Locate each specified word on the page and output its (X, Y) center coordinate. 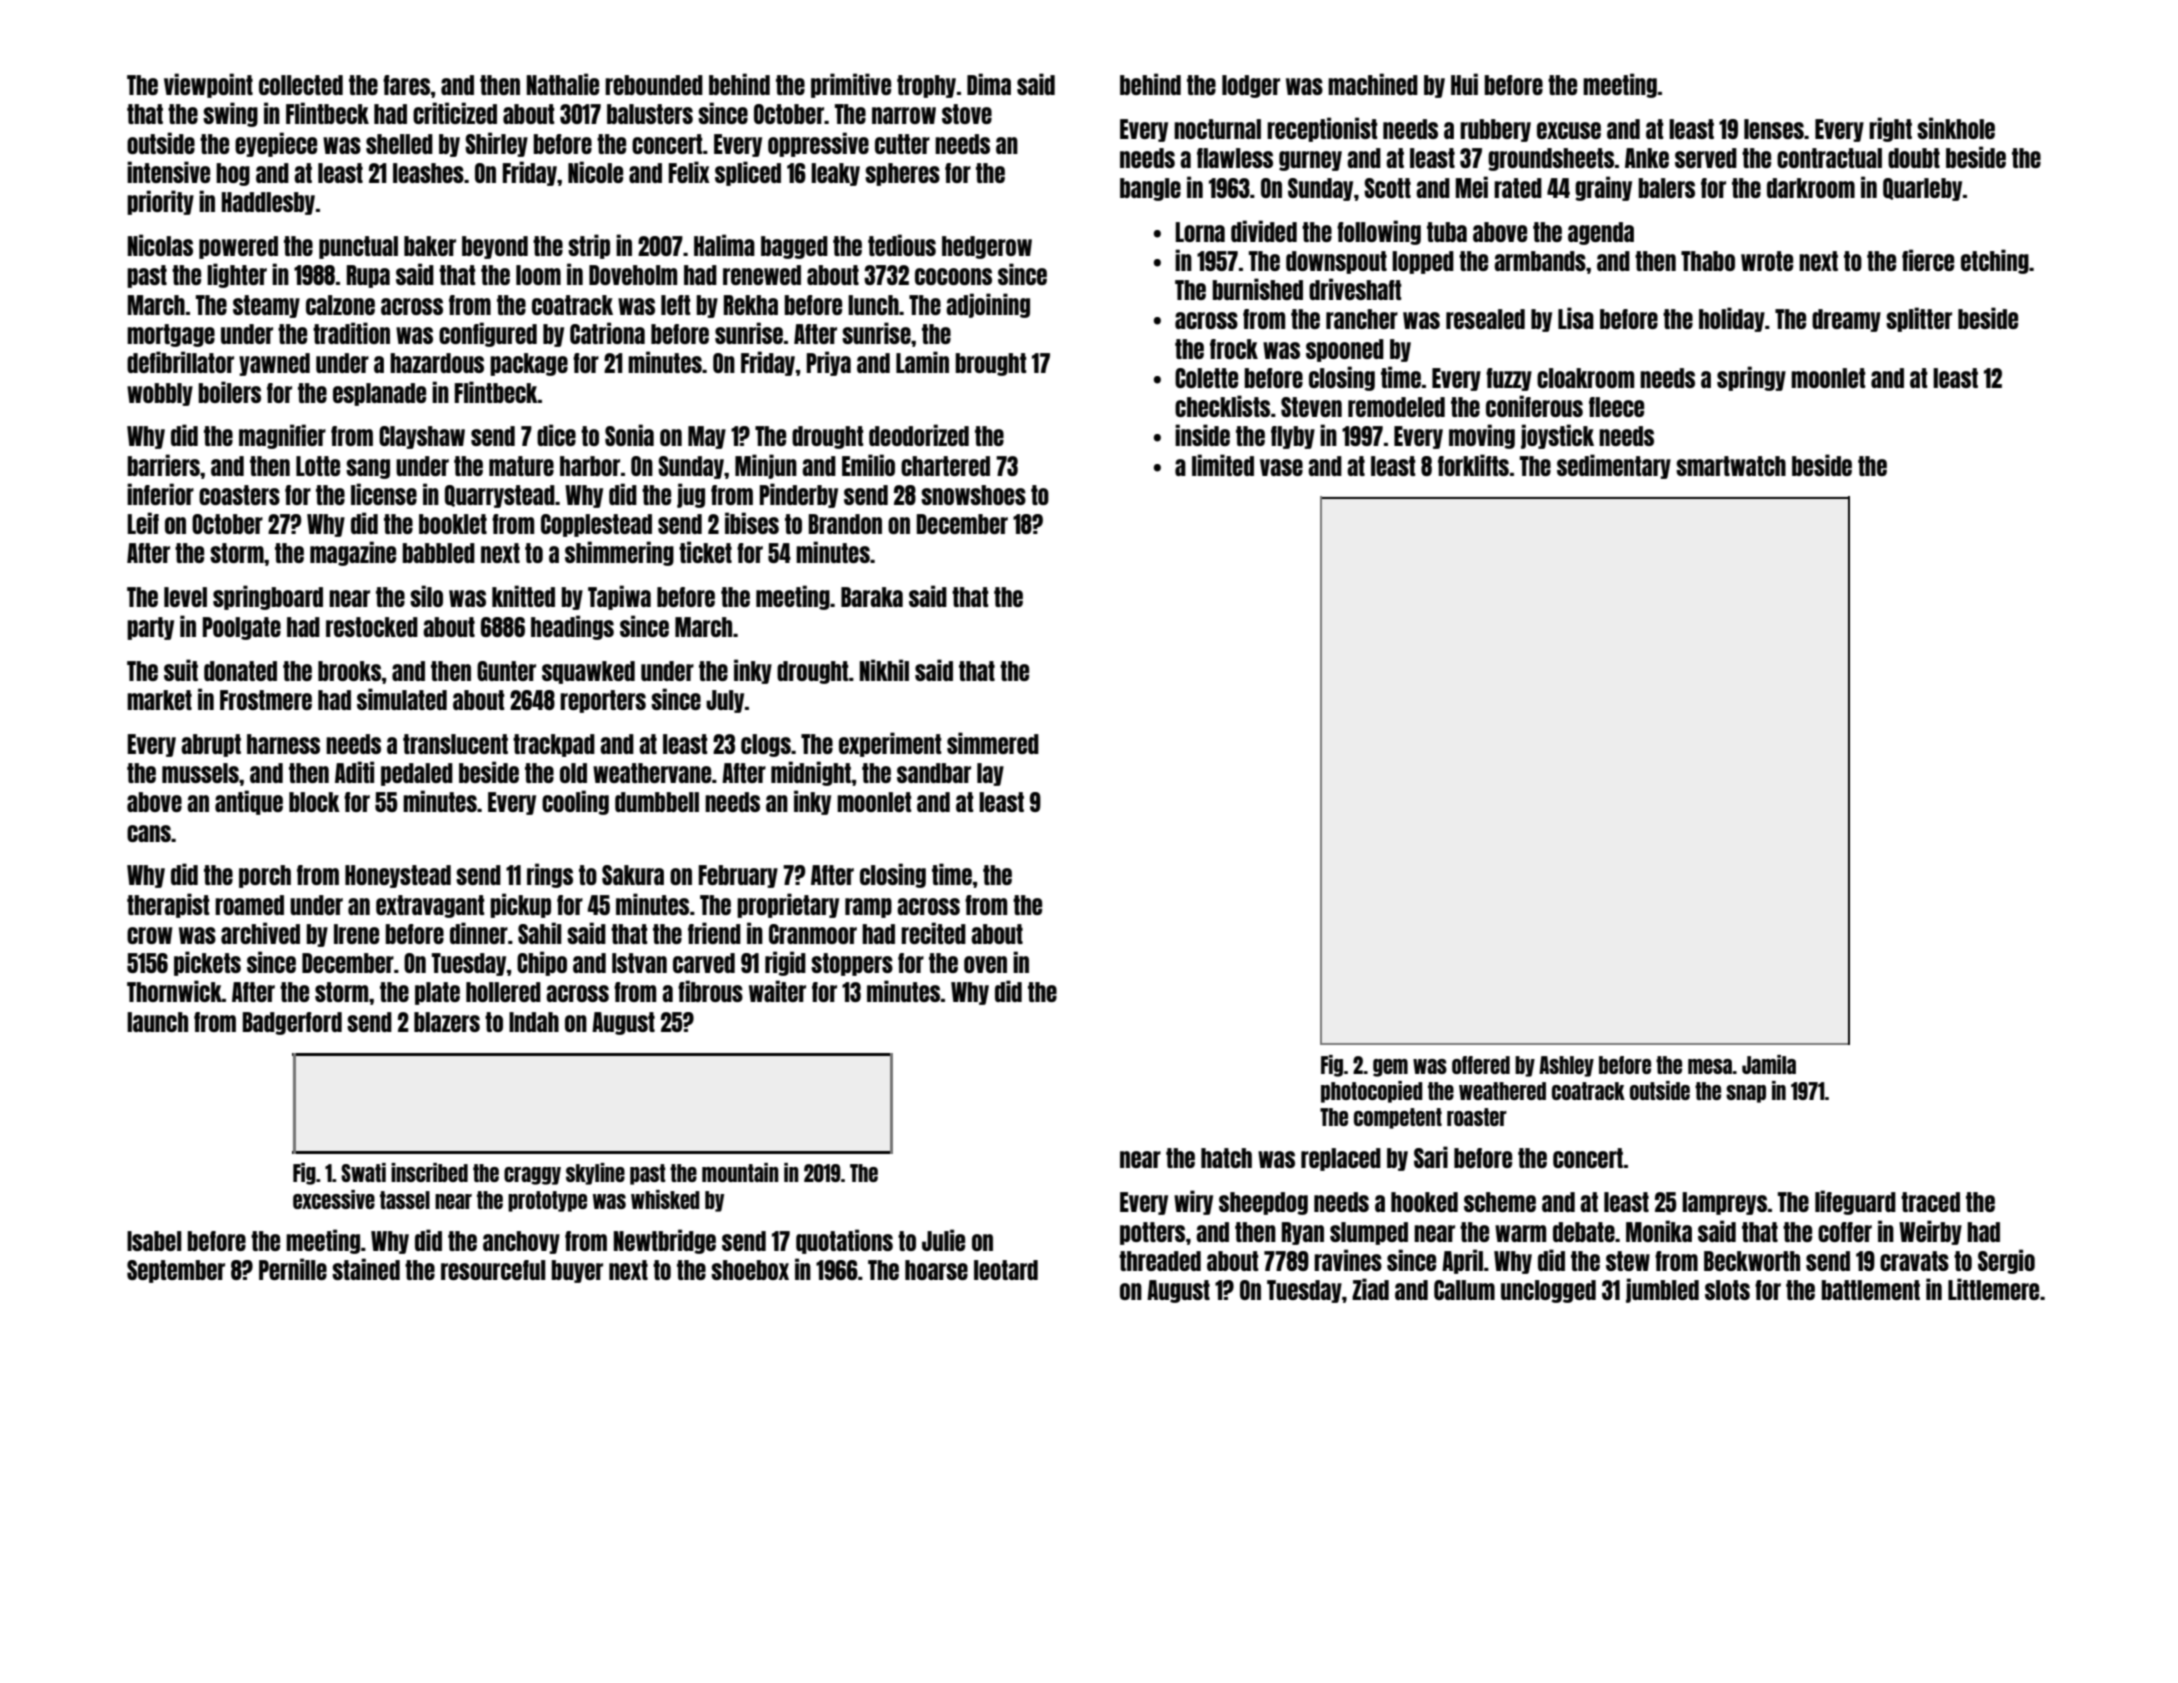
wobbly (160, 394)
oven (985, 964)
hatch (1226, 1158)
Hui (1464, 84)
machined (1373, 84)
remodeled (1396, 407)
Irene (356, 934)
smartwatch (1731, 466)
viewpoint (208, 85)
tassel (405, 1200)
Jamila (1769, 1064)
